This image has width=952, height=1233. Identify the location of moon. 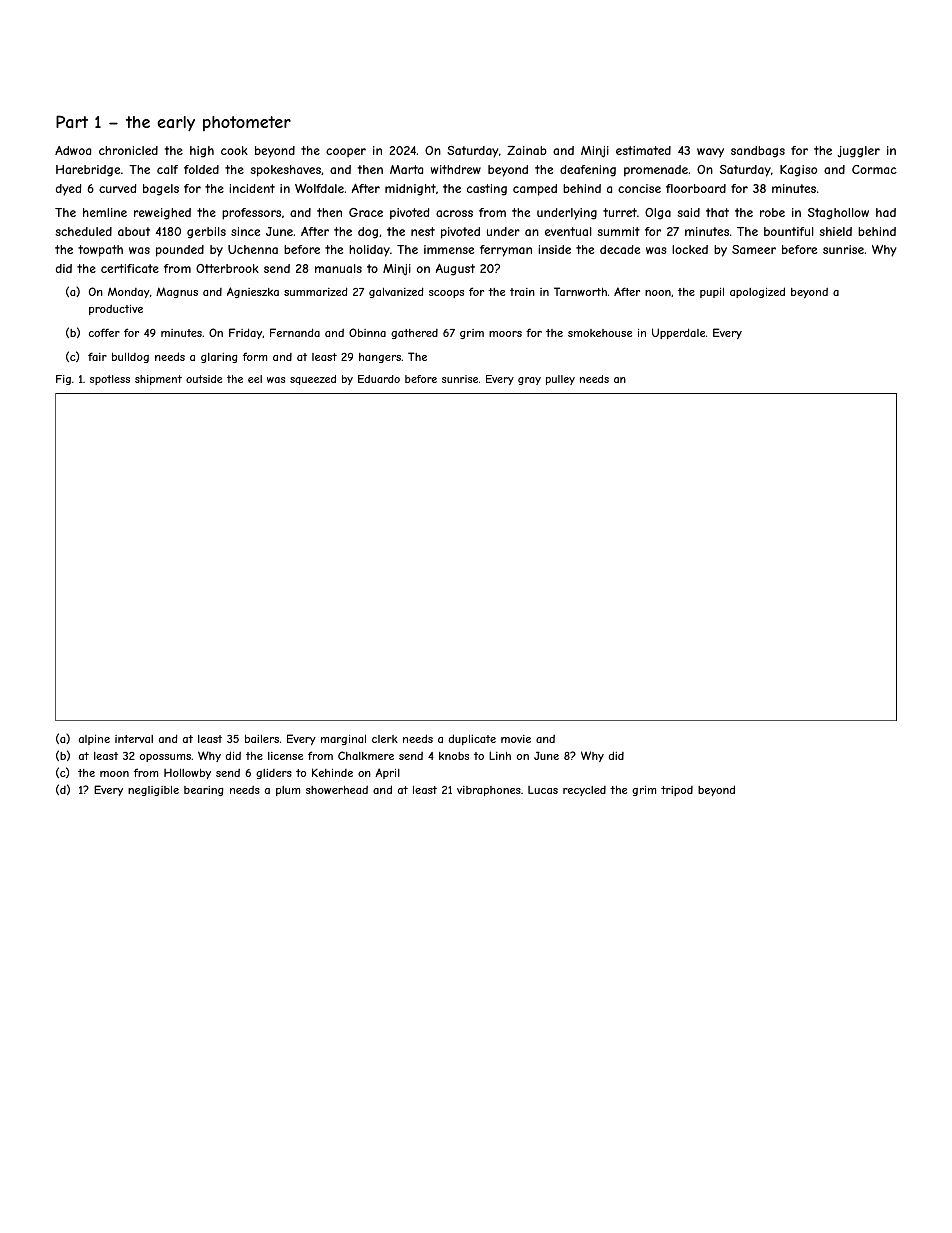
(114, 774).
